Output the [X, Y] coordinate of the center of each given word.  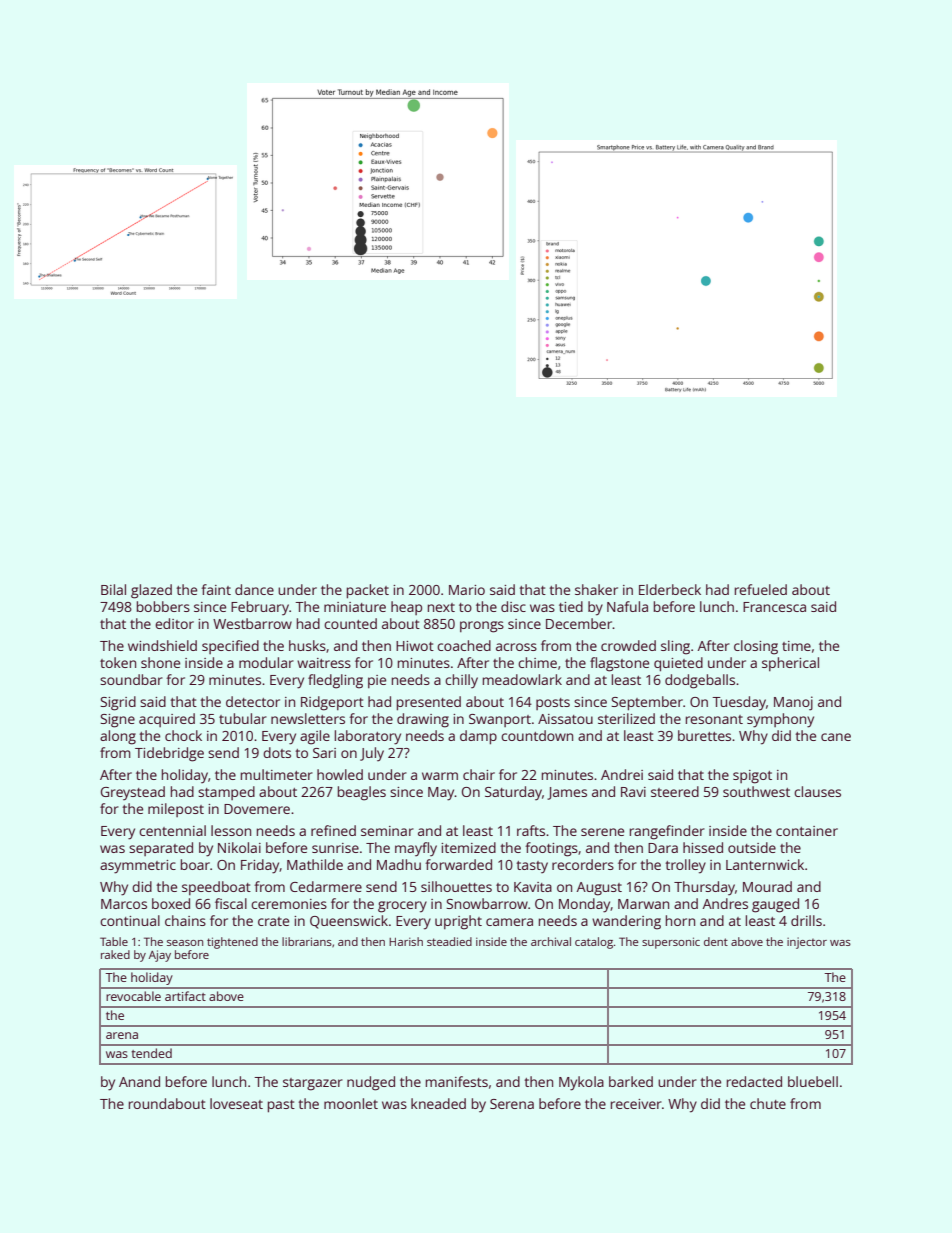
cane [836, 737]
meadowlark [522, 679]
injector [807, 943]
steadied [449, 941]
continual [130, 920]
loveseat [236, 1103]
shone [160, 662]
